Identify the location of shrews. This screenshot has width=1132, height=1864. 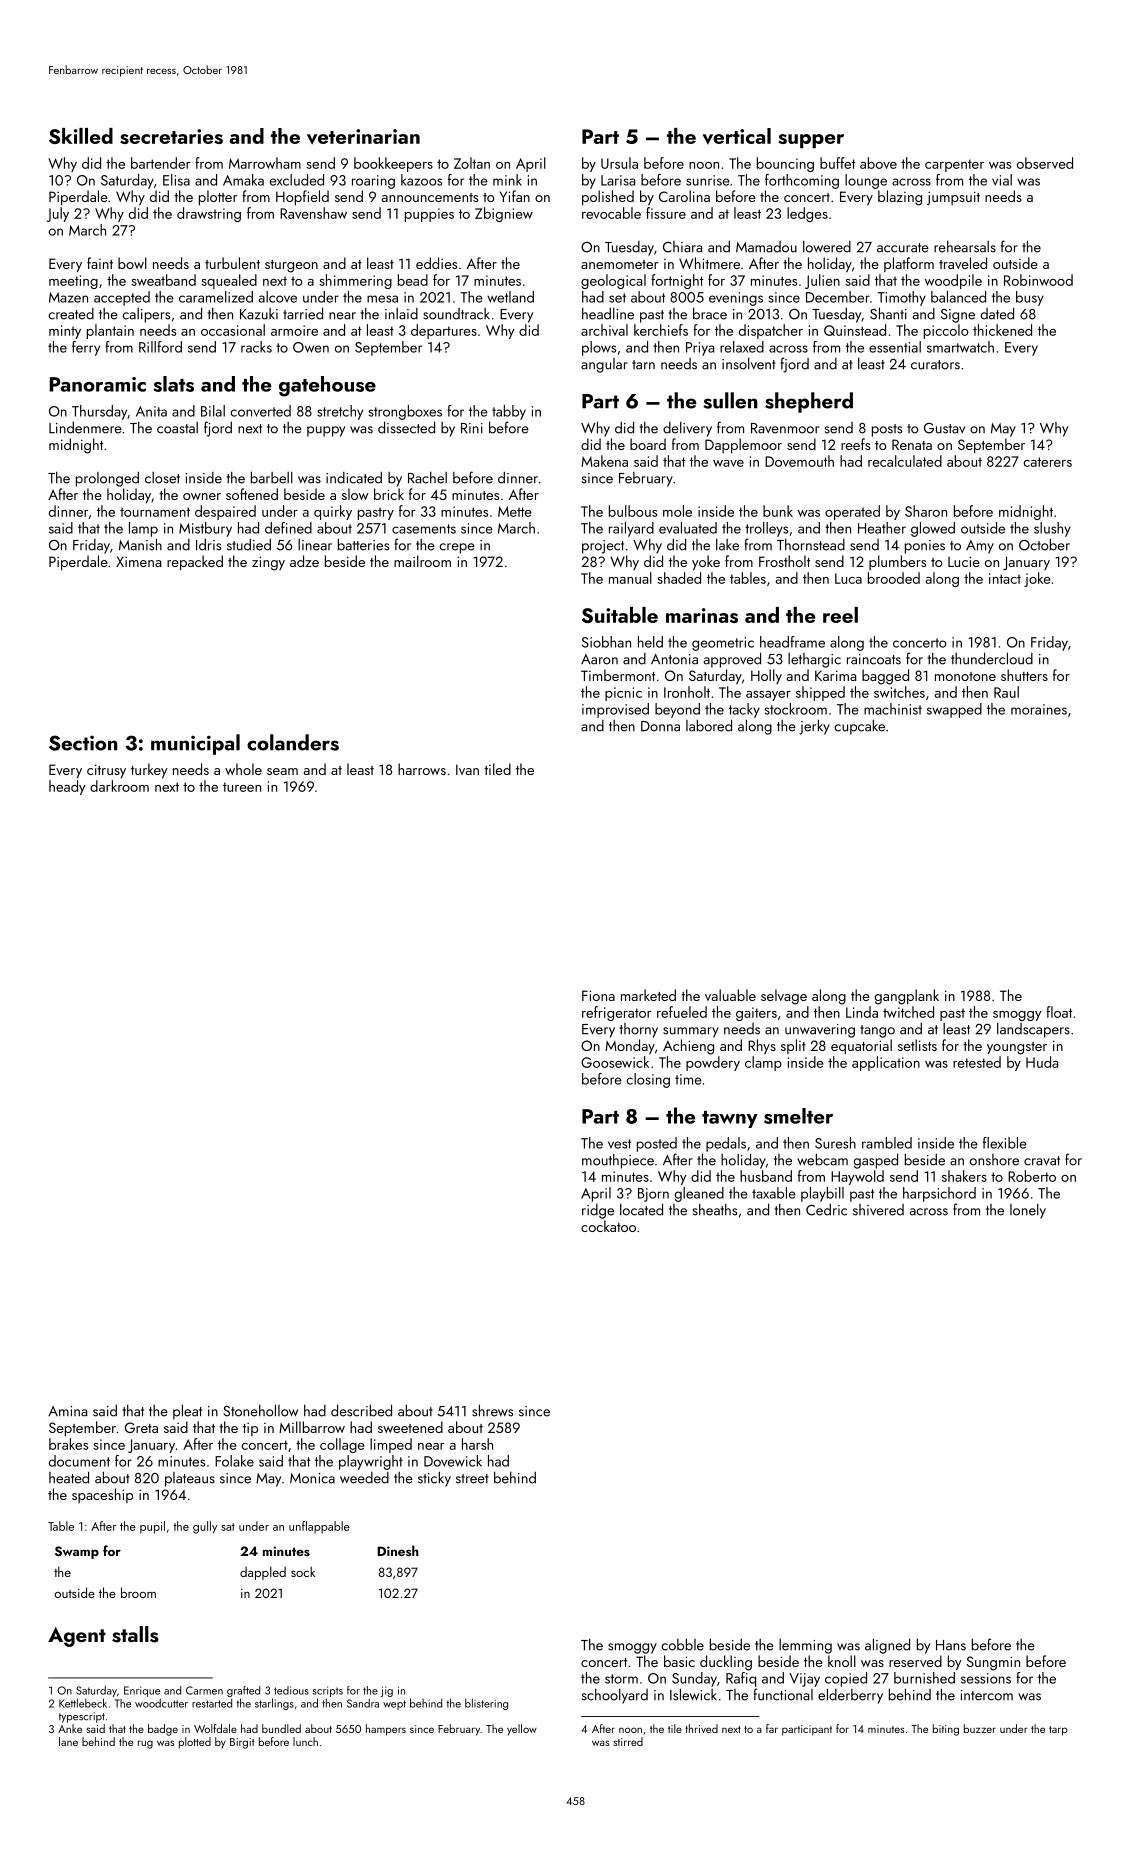
(492, 1410).
